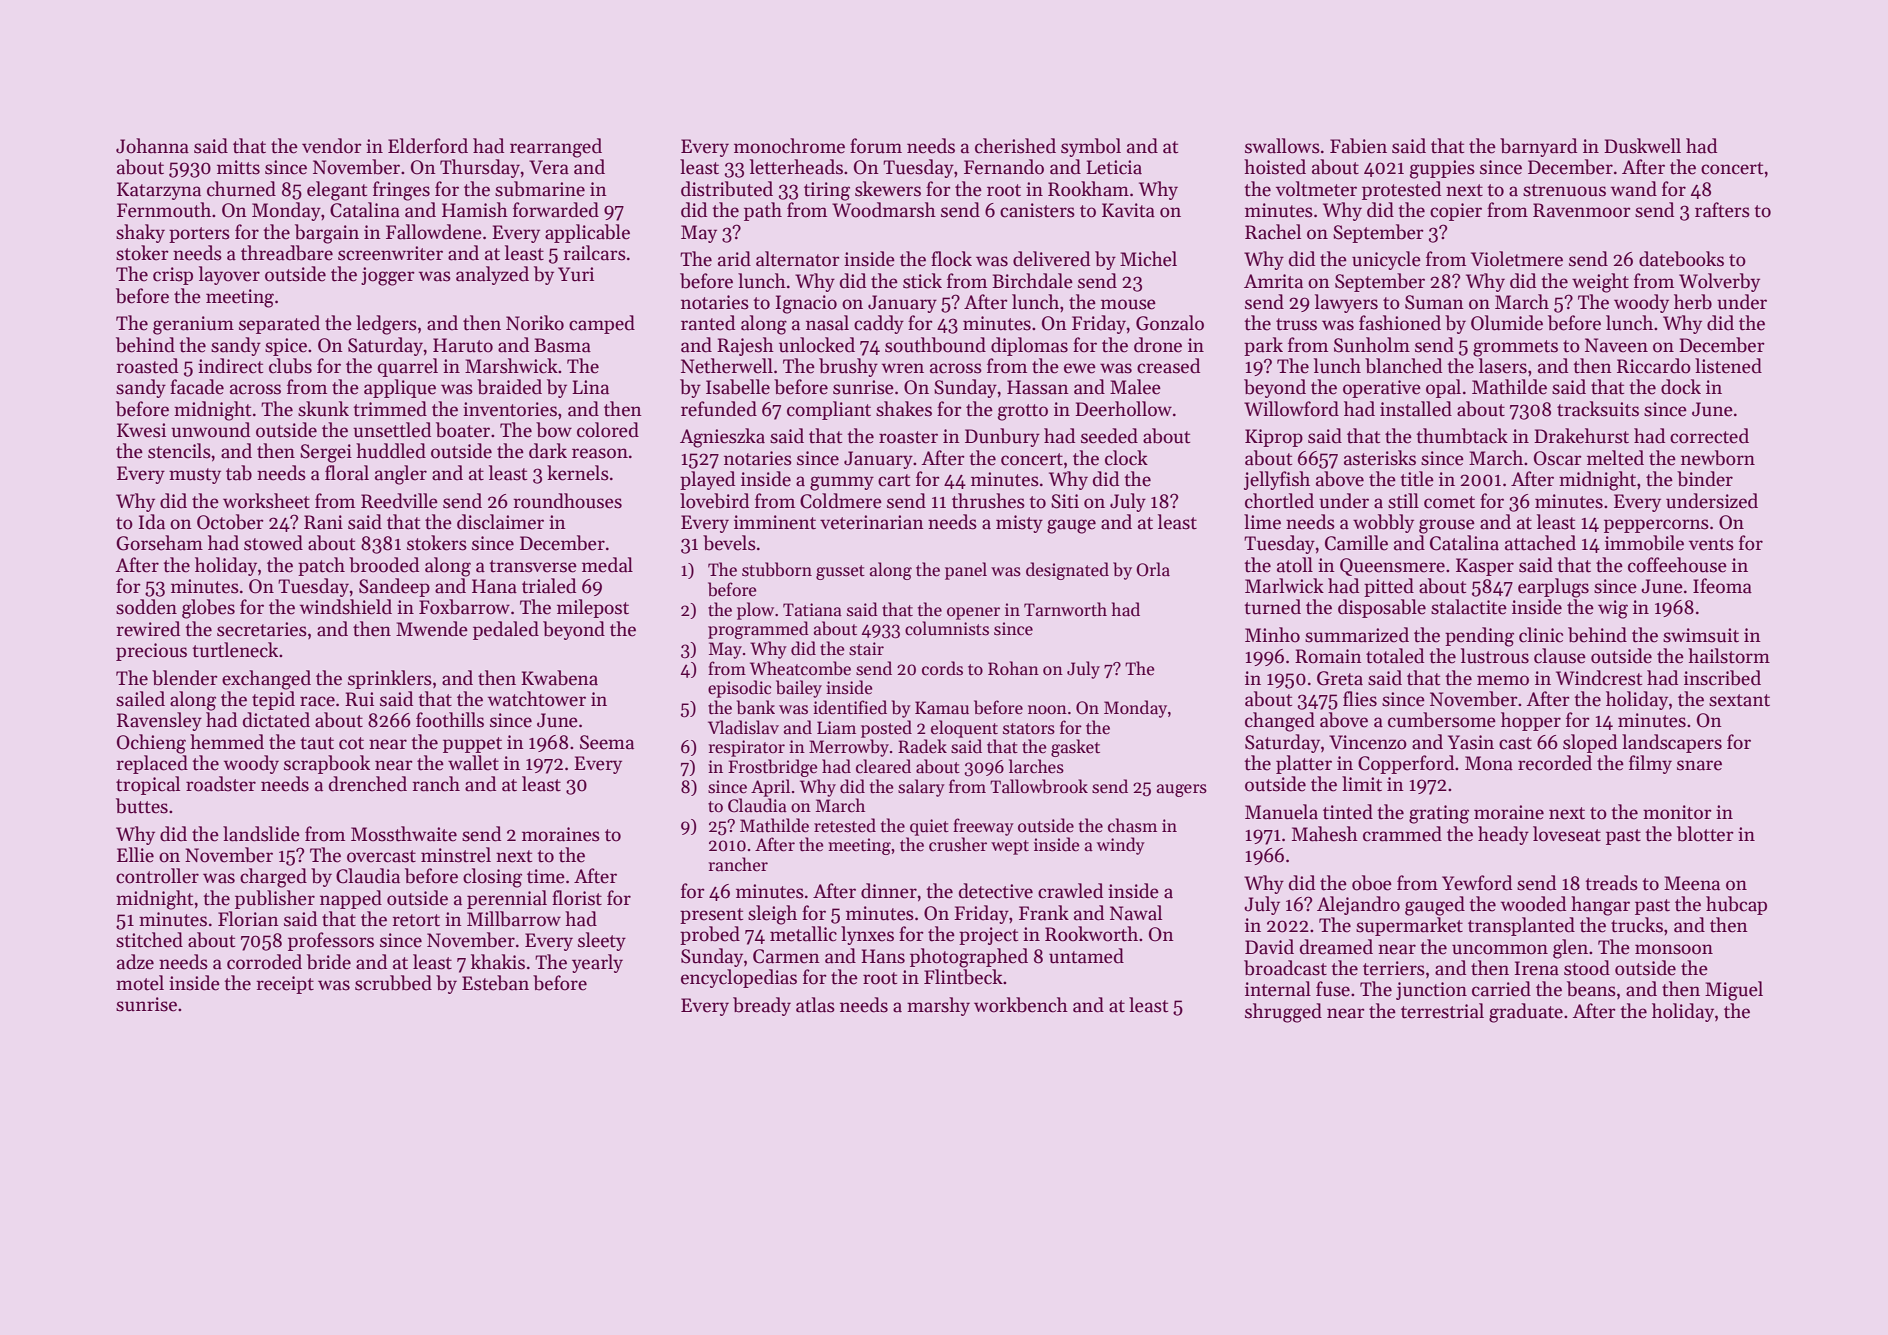 This screenshot has width=1888, height=1335. What do you see at coordinates (556, 148) in the screenshot?
I see `rearranged` at bounding box center [556, 148].
